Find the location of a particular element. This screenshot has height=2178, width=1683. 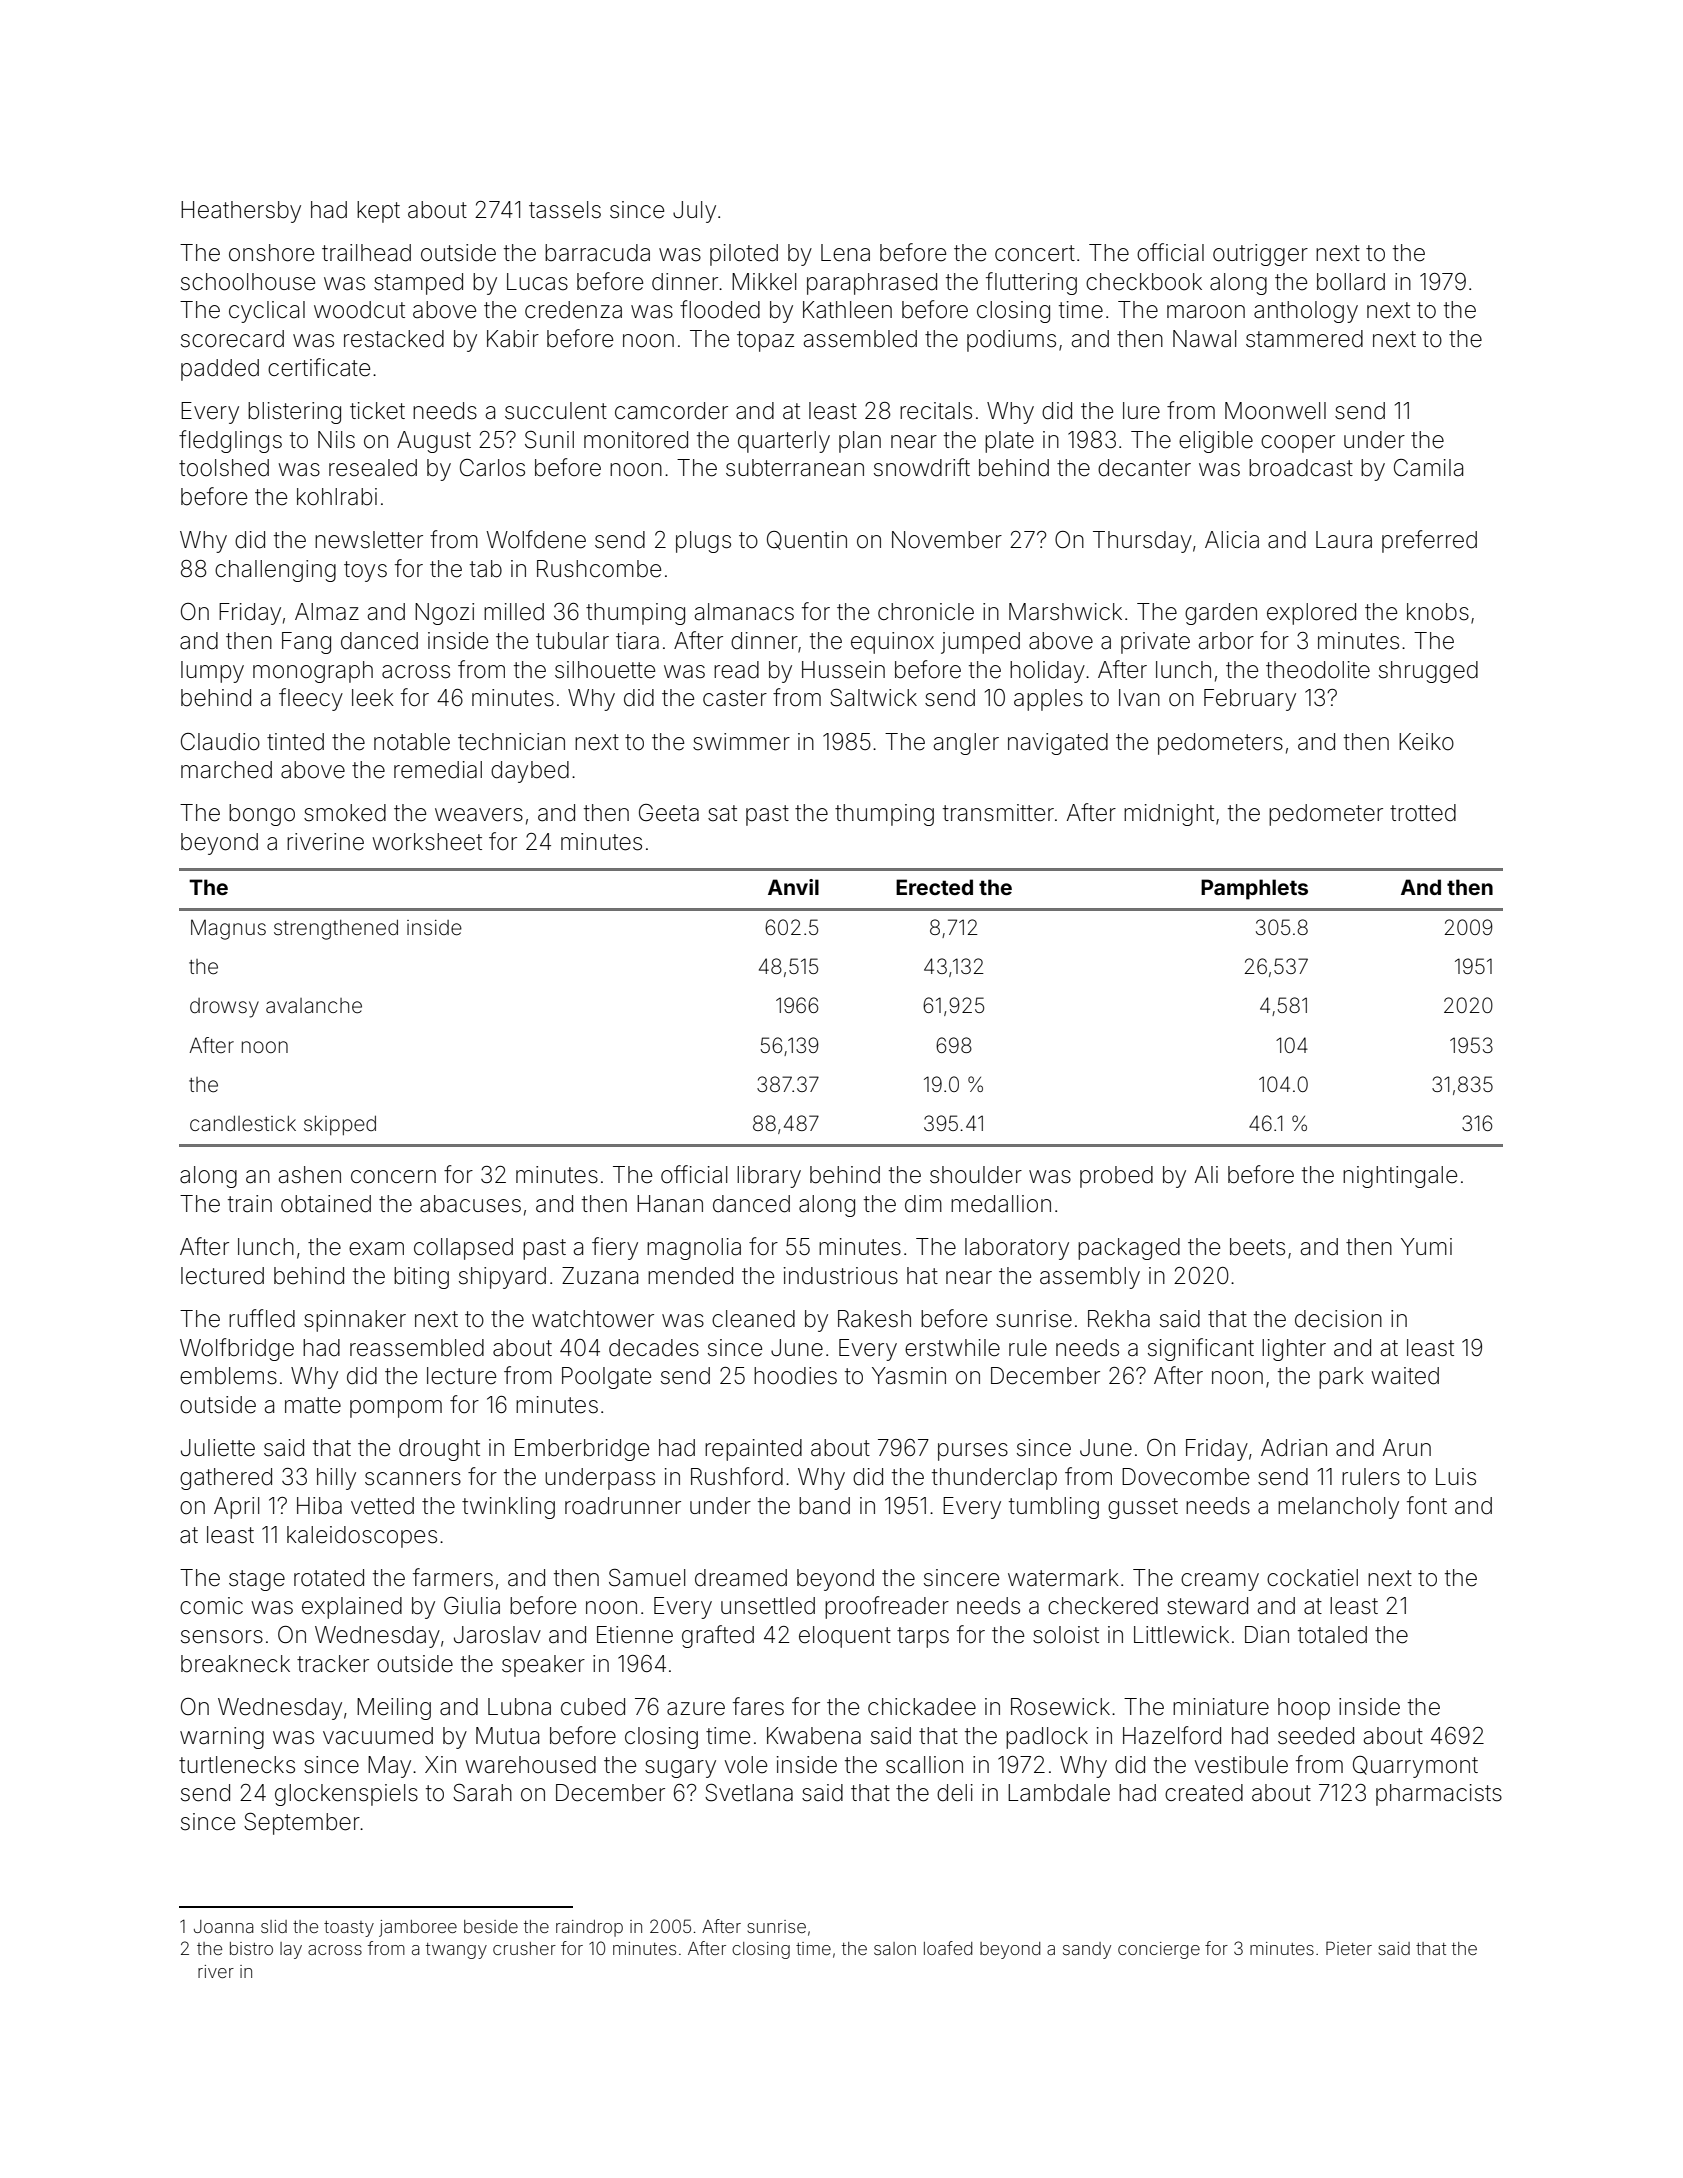

spinnaker is located at coordinates (355, 1321).
